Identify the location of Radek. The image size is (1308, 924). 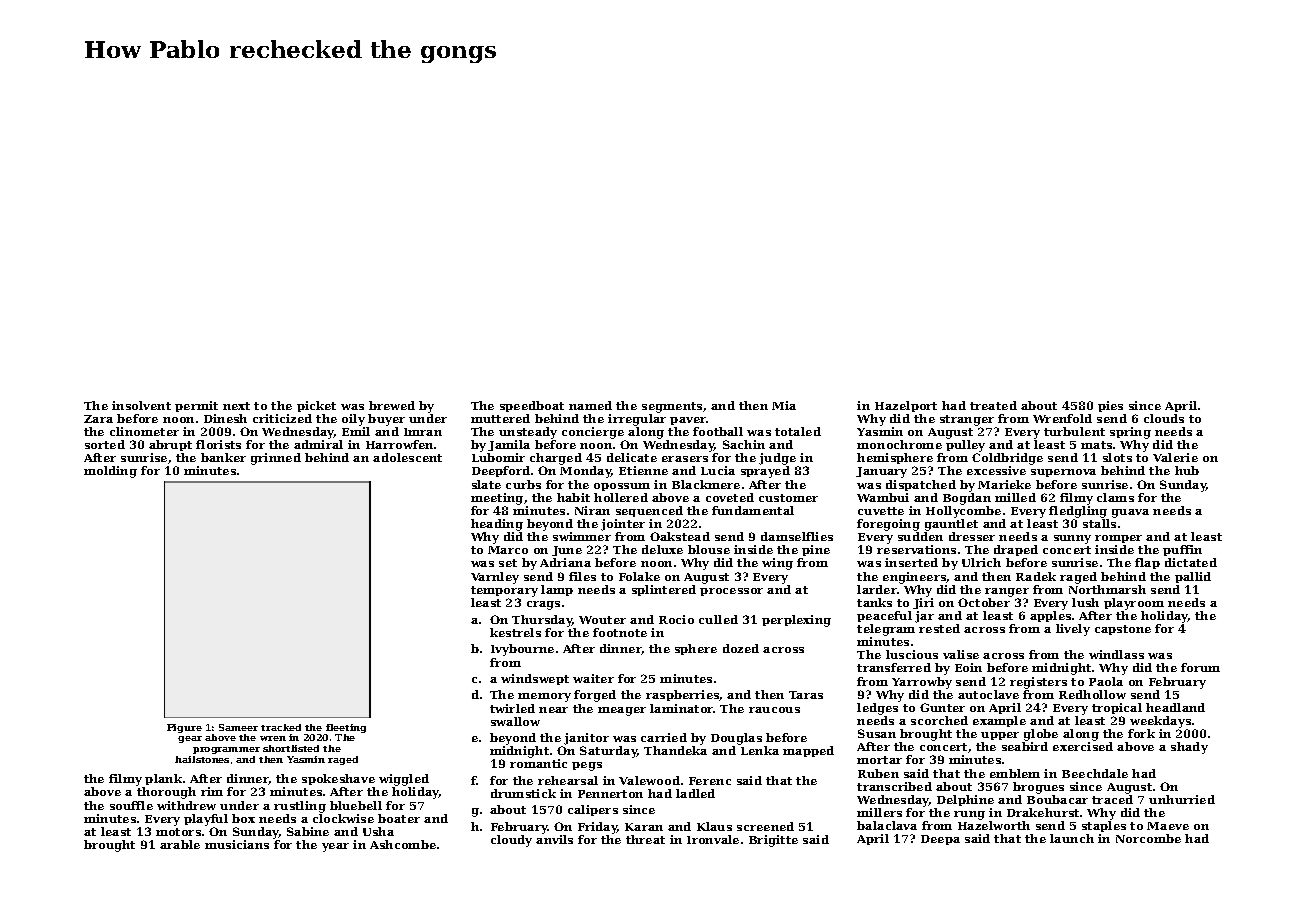
(1036, 576).
